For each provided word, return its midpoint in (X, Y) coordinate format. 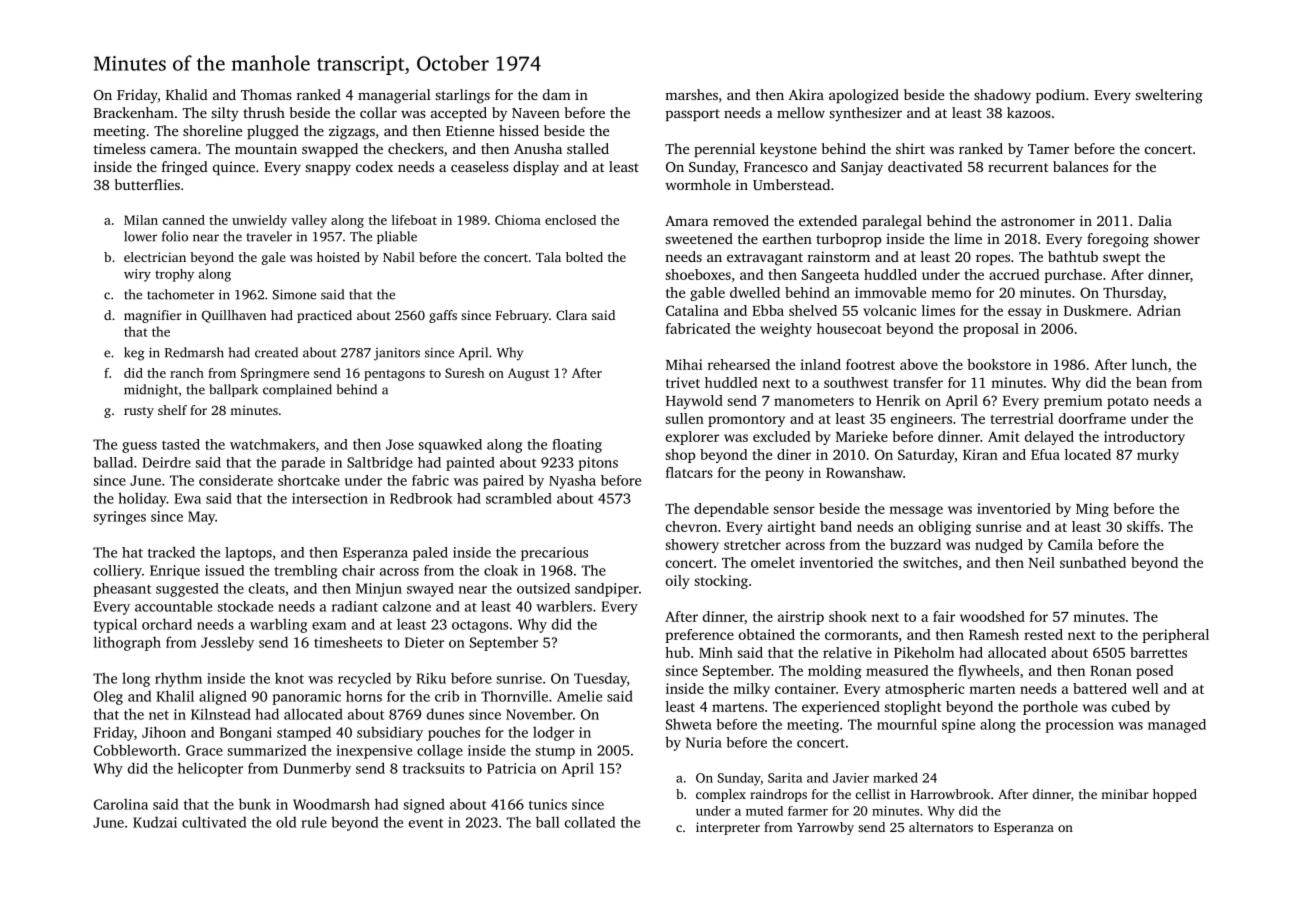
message (916, 511)
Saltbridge (380, 464)
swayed (430, 590)
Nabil (399, 257)
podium (1060, 96)
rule (314, 822)
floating (577, 446)
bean (1151, 382)
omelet (773, 562)
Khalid (187, 94)
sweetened (699, 238)
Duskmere (1096, 310)
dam (557, 94)
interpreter (728, 828)
